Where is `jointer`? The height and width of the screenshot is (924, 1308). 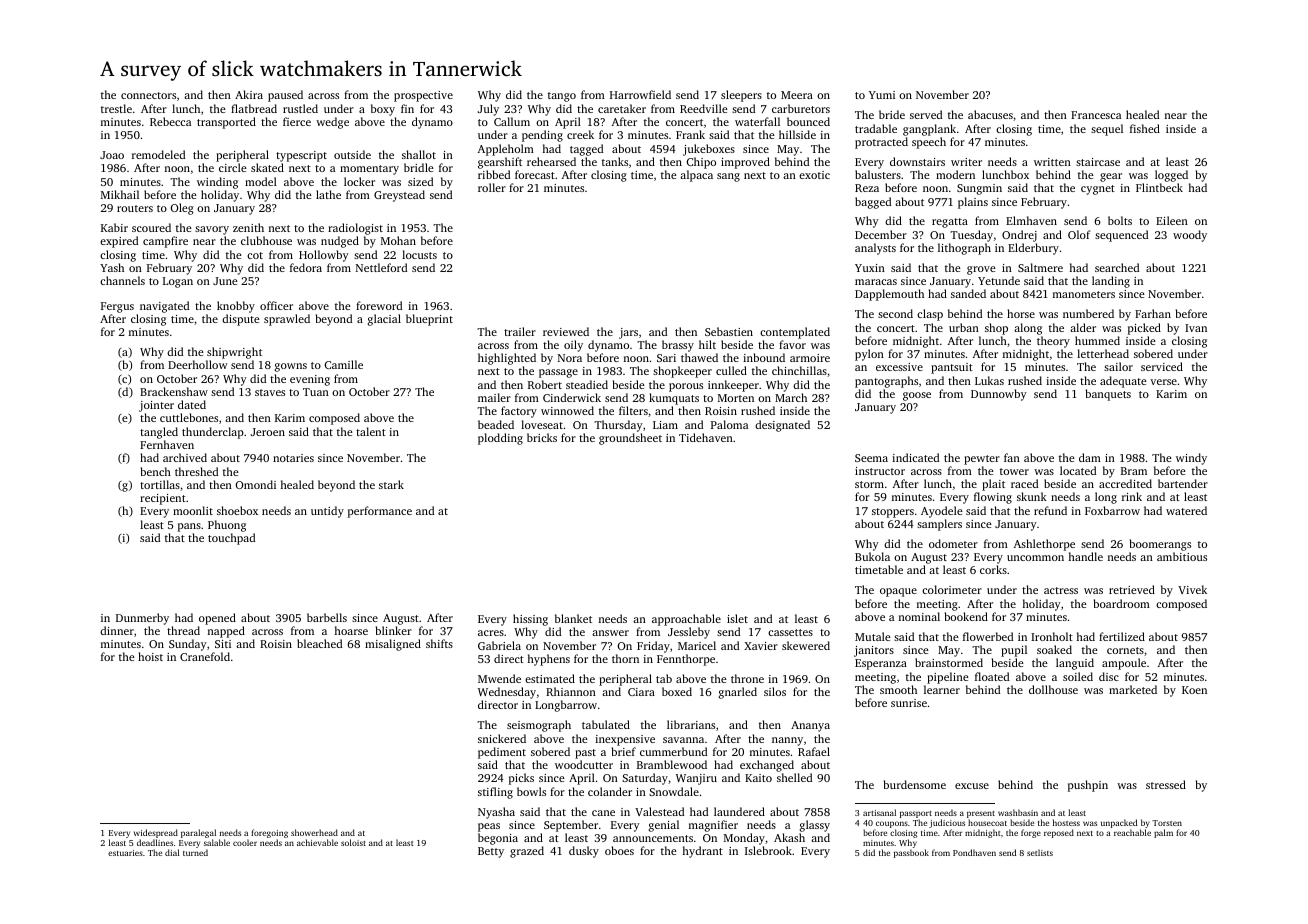 jointer is located at coordinates (156, 406).
